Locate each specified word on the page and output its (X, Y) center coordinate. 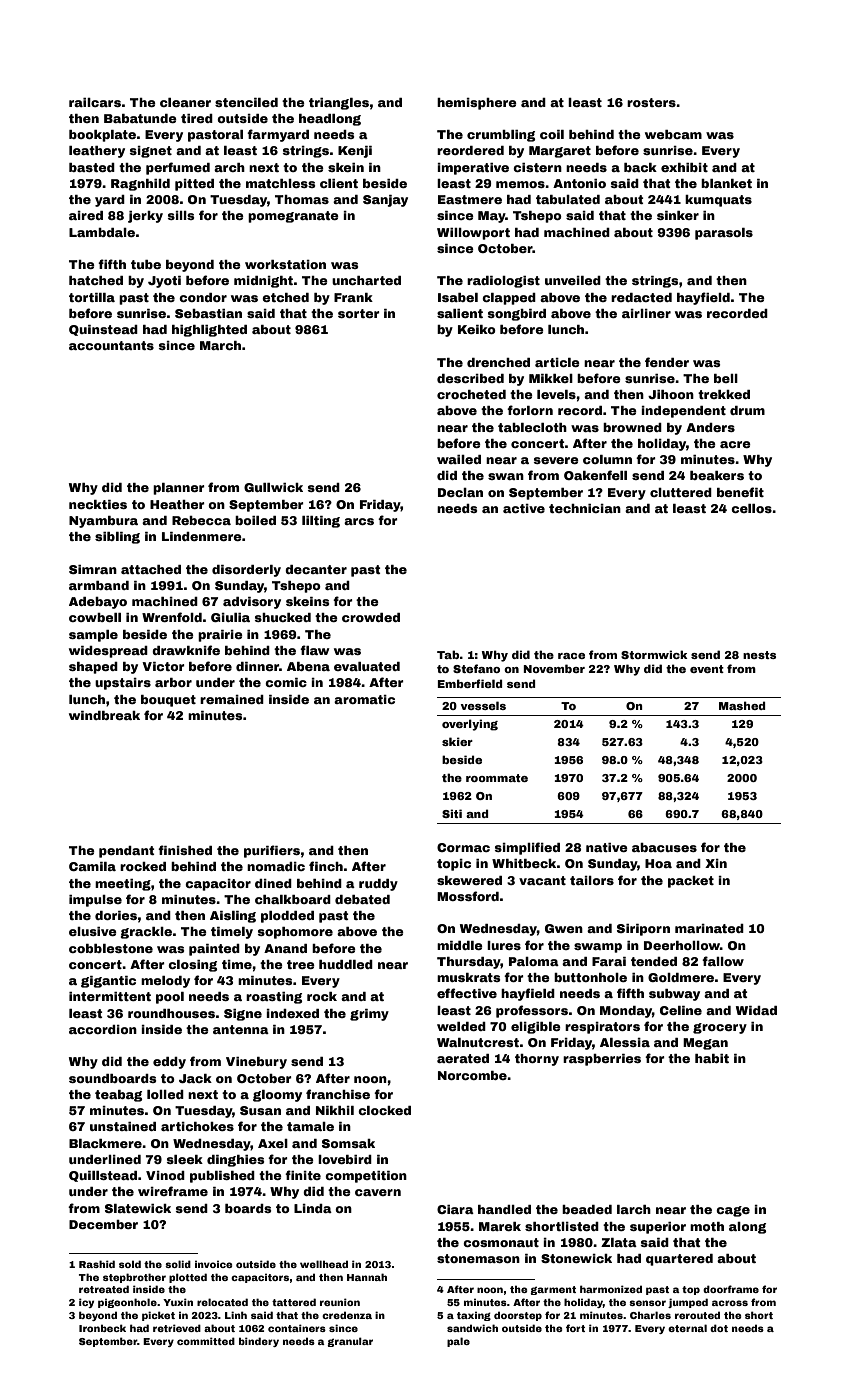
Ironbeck (102, 1328)
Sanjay (385, 201)
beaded (587, 1209)
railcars (95, 102)
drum (747, 410)
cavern (378, 1192)
